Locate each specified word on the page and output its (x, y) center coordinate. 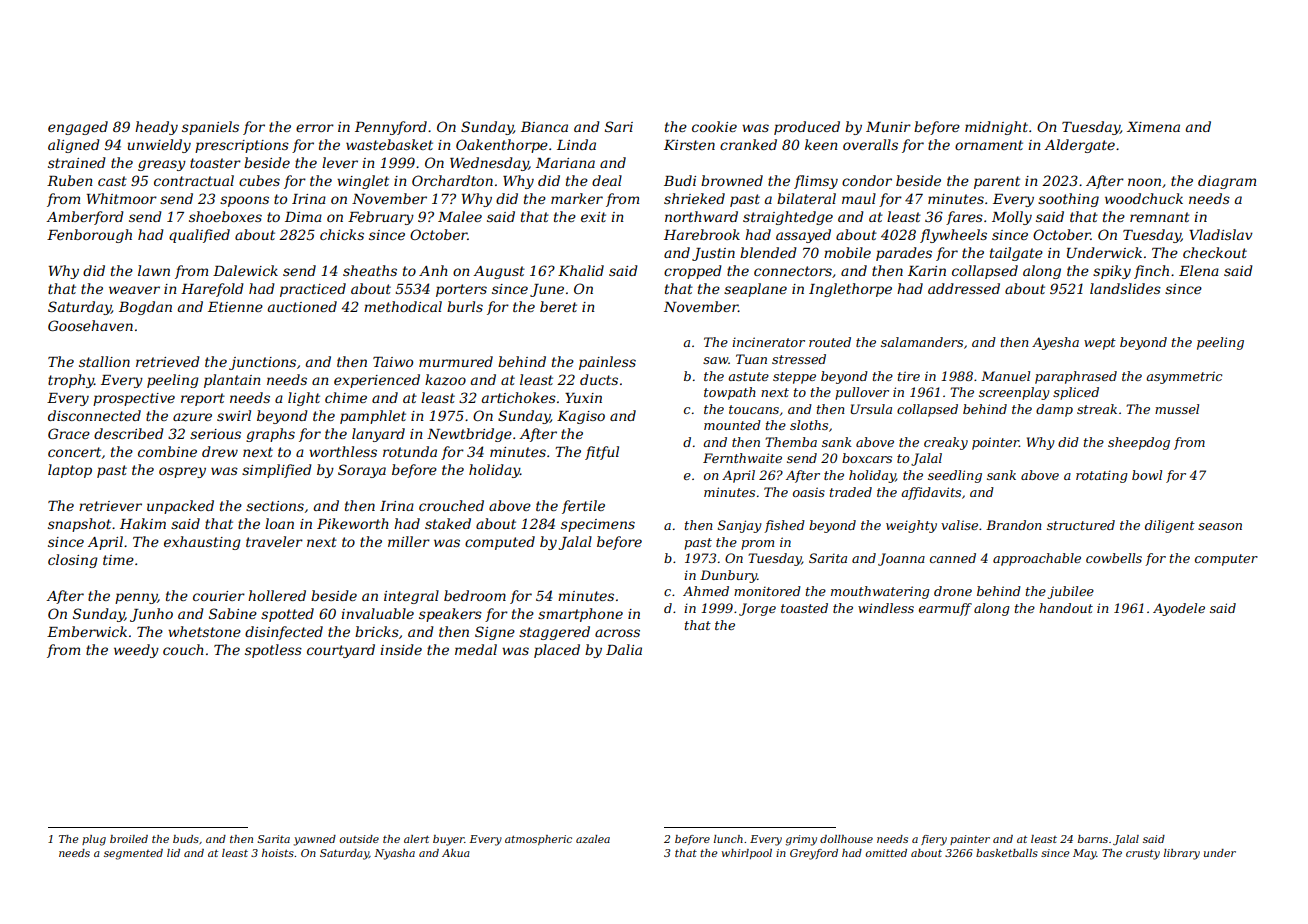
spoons (244, 201)
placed (557, 651)
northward (701, 216)
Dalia (624, 649)
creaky (946, 443)
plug (94, 840)
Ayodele (1179, 609)
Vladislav (1221, 234)
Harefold (212, 290)
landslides (1125, 288)
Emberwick (87, 631)
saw (716, 360)
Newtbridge (469, 435)
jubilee (1071, 592)
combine (167, 451)
